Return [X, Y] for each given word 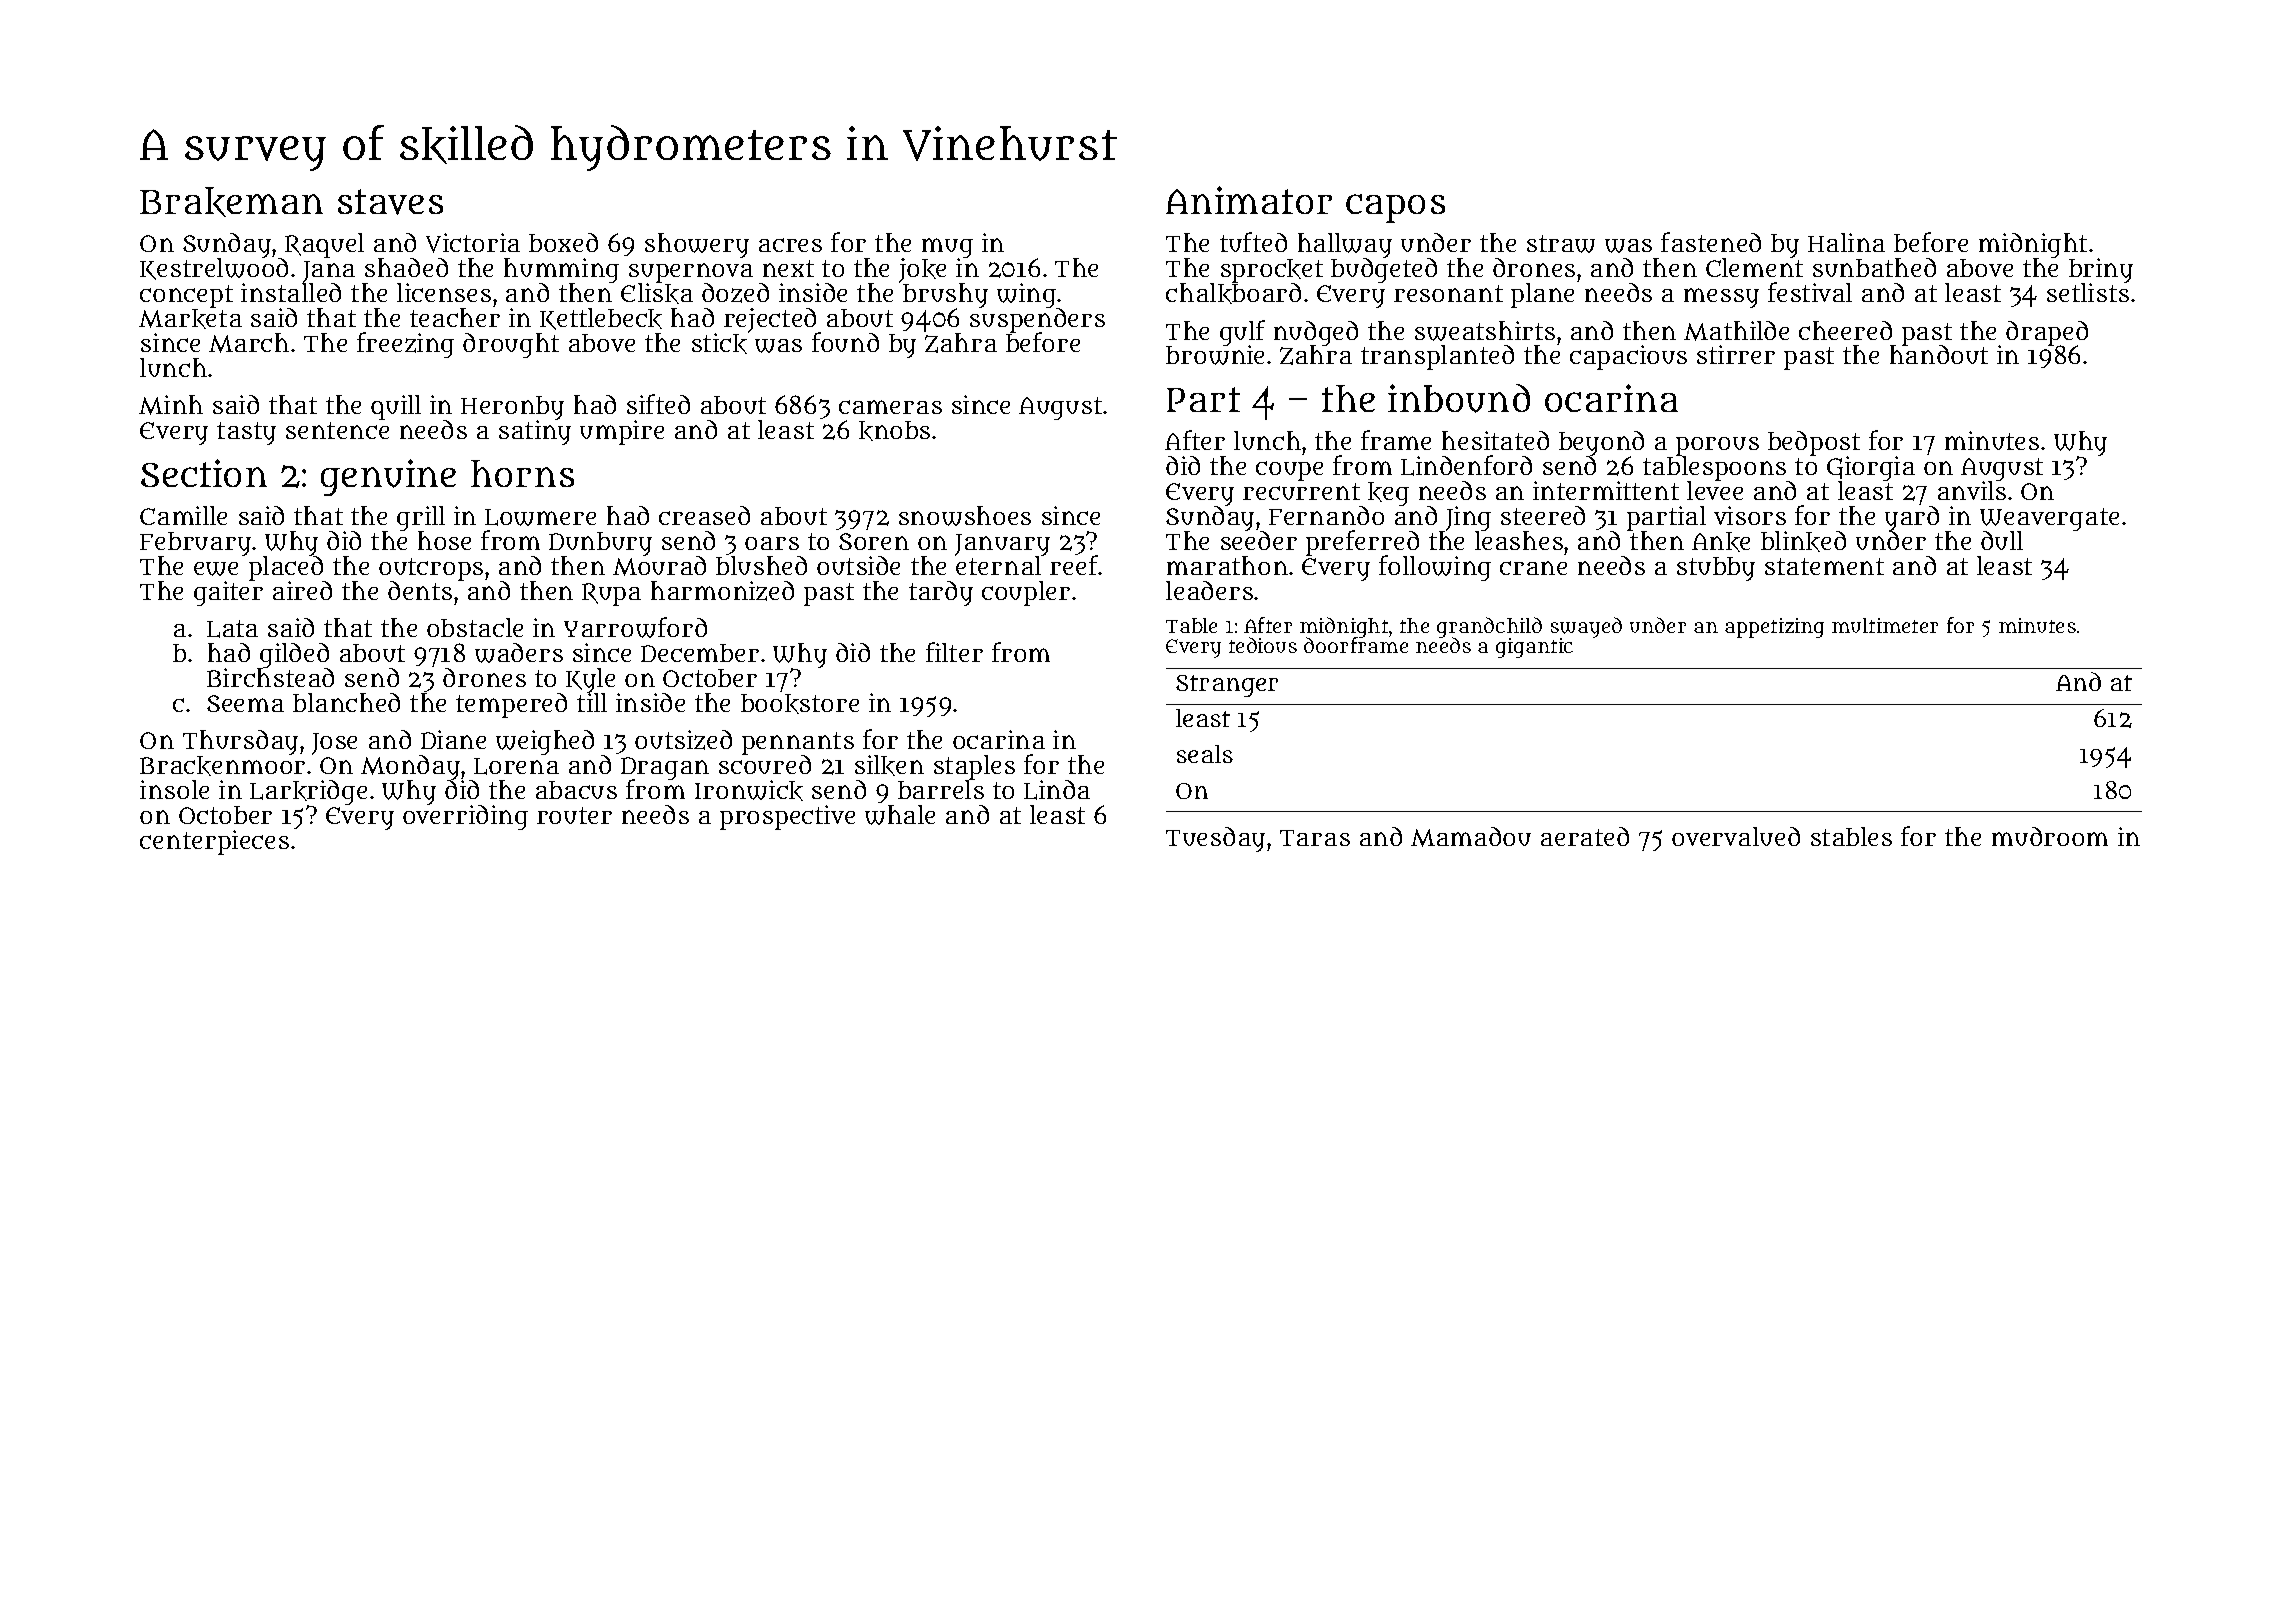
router [574, 815]
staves [390, 202]
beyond [1601, 444]
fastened [1711, 242]
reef [1074, 565]
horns [522, 473]
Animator [1249, 200]
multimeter [1885, 625]
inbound [1459, 398]
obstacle [475, 627]
